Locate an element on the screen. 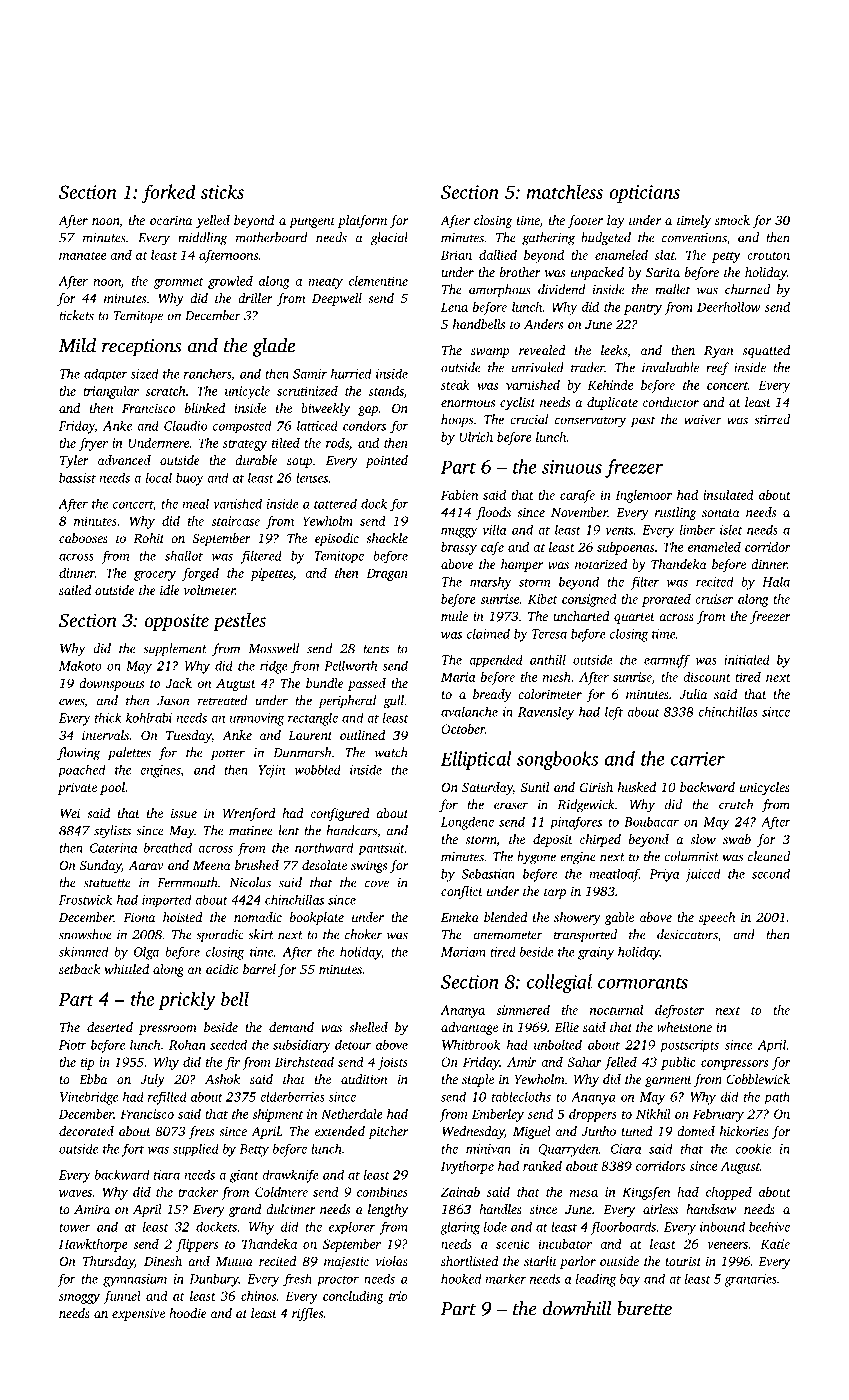 This screenshot has height=1400, width=849. carrier is located at coordinates (698, 759).
